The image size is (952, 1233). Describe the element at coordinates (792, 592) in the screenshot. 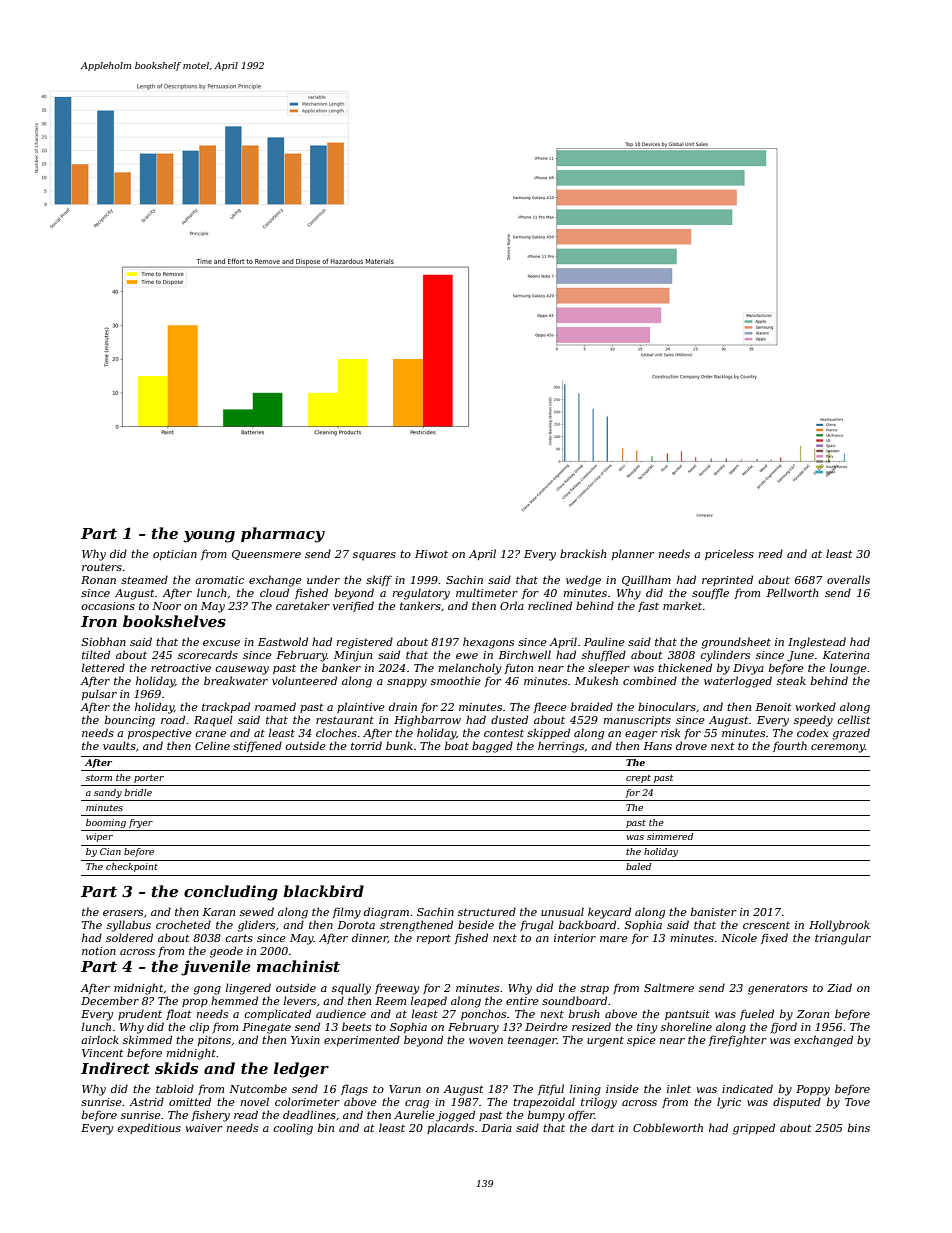

I see `Pellworth` at that location.
